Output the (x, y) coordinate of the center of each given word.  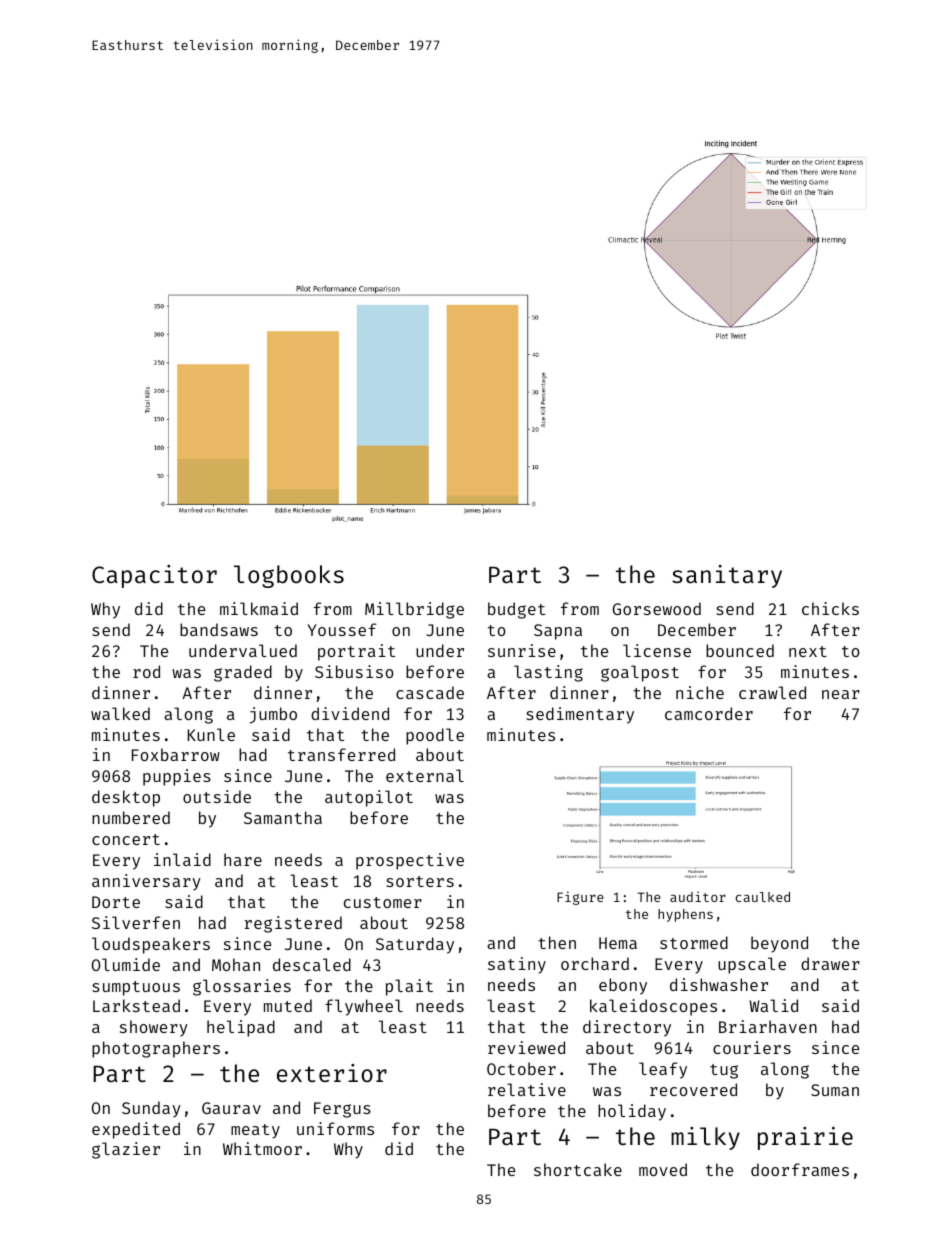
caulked (763, 897)
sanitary (727, 576)
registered (293, 924)
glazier (126, 1150)
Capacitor (154, 576)
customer (383, 902)
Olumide (126, 964)
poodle (435, 736)
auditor (698, 896)
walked (120, 713)
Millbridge (414, 610)
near (841, 694)
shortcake (578, 1169)
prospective (410, 861)
